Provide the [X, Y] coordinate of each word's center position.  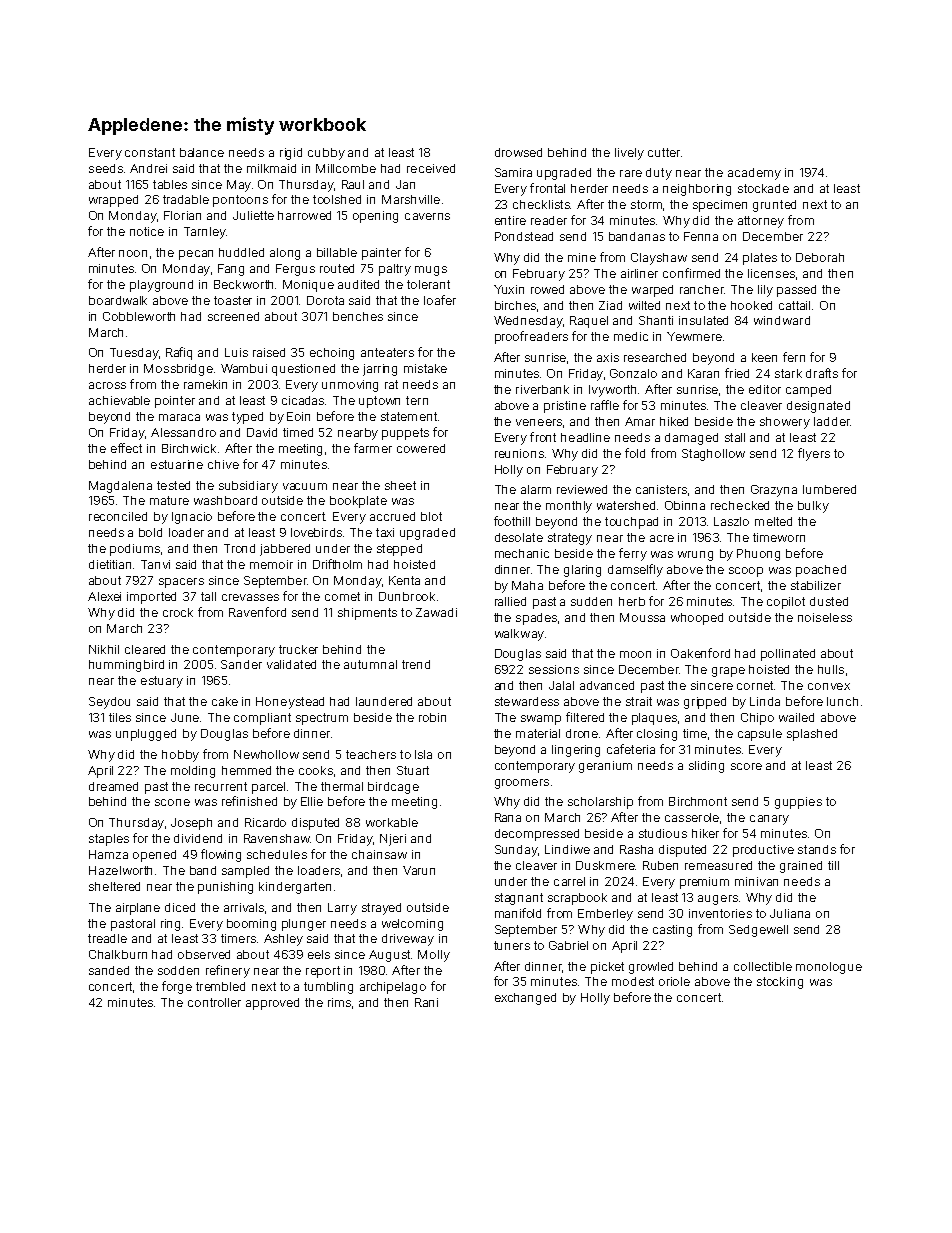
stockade [763, 188]
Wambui [244, 368]
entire [510, 220]
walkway [519, 635]
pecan [196, 255]
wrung [695, 556]
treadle [107, 938]
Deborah [820, 257]
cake [225, 701]
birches [515, 305]
